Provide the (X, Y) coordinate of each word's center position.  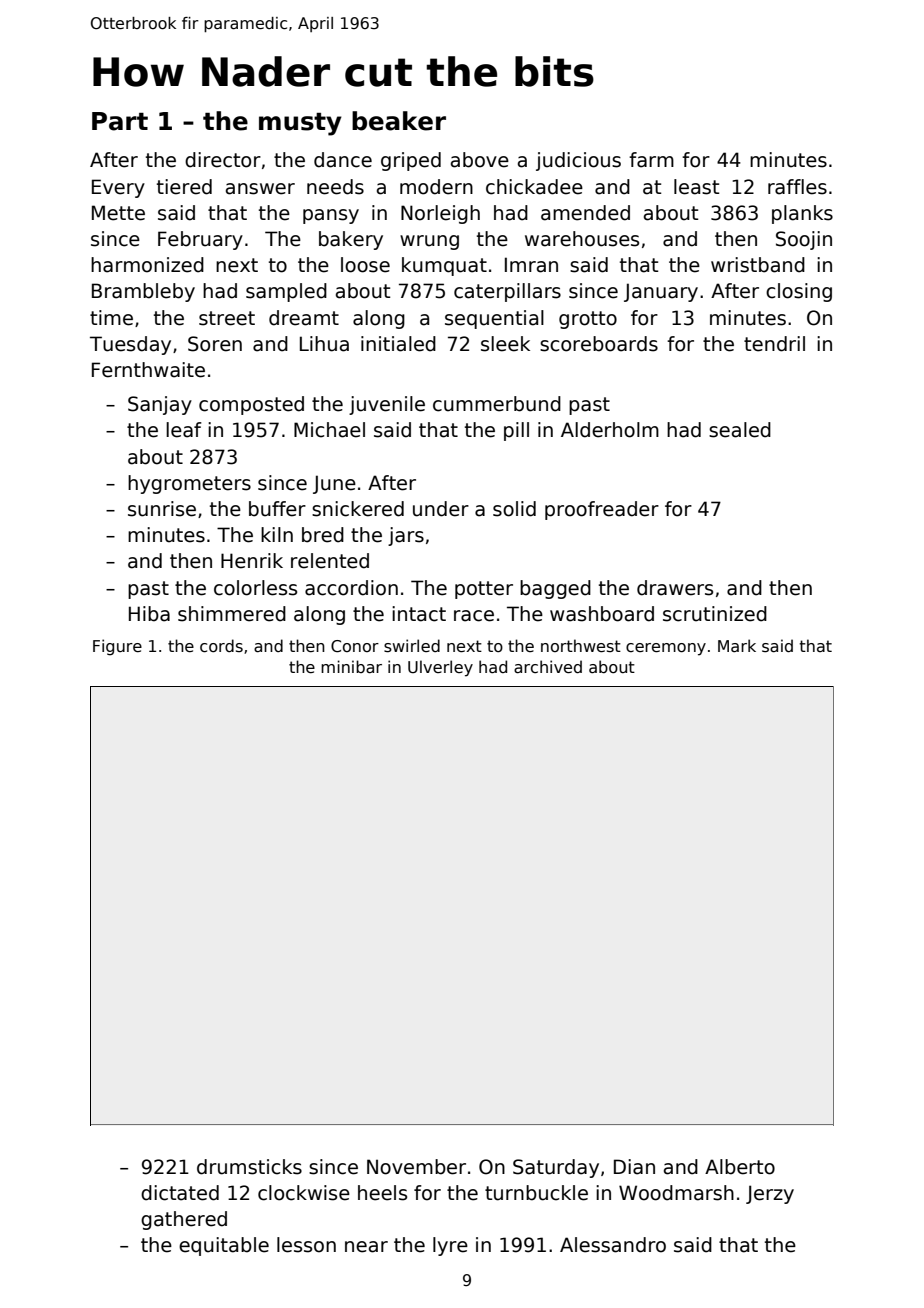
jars (406, 536)
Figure (117, 647)
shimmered (232, 614)
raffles (797, 187)
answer (260, 189)
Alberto (740, 1167)
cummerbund (497, 404)
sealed (740, 430)
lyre (450, 1246)
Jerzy (770, 1194)
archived (548, 666)
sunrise (162, 509)
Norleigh (440, 214)
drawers (675, 588)
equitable (224, 1246)
